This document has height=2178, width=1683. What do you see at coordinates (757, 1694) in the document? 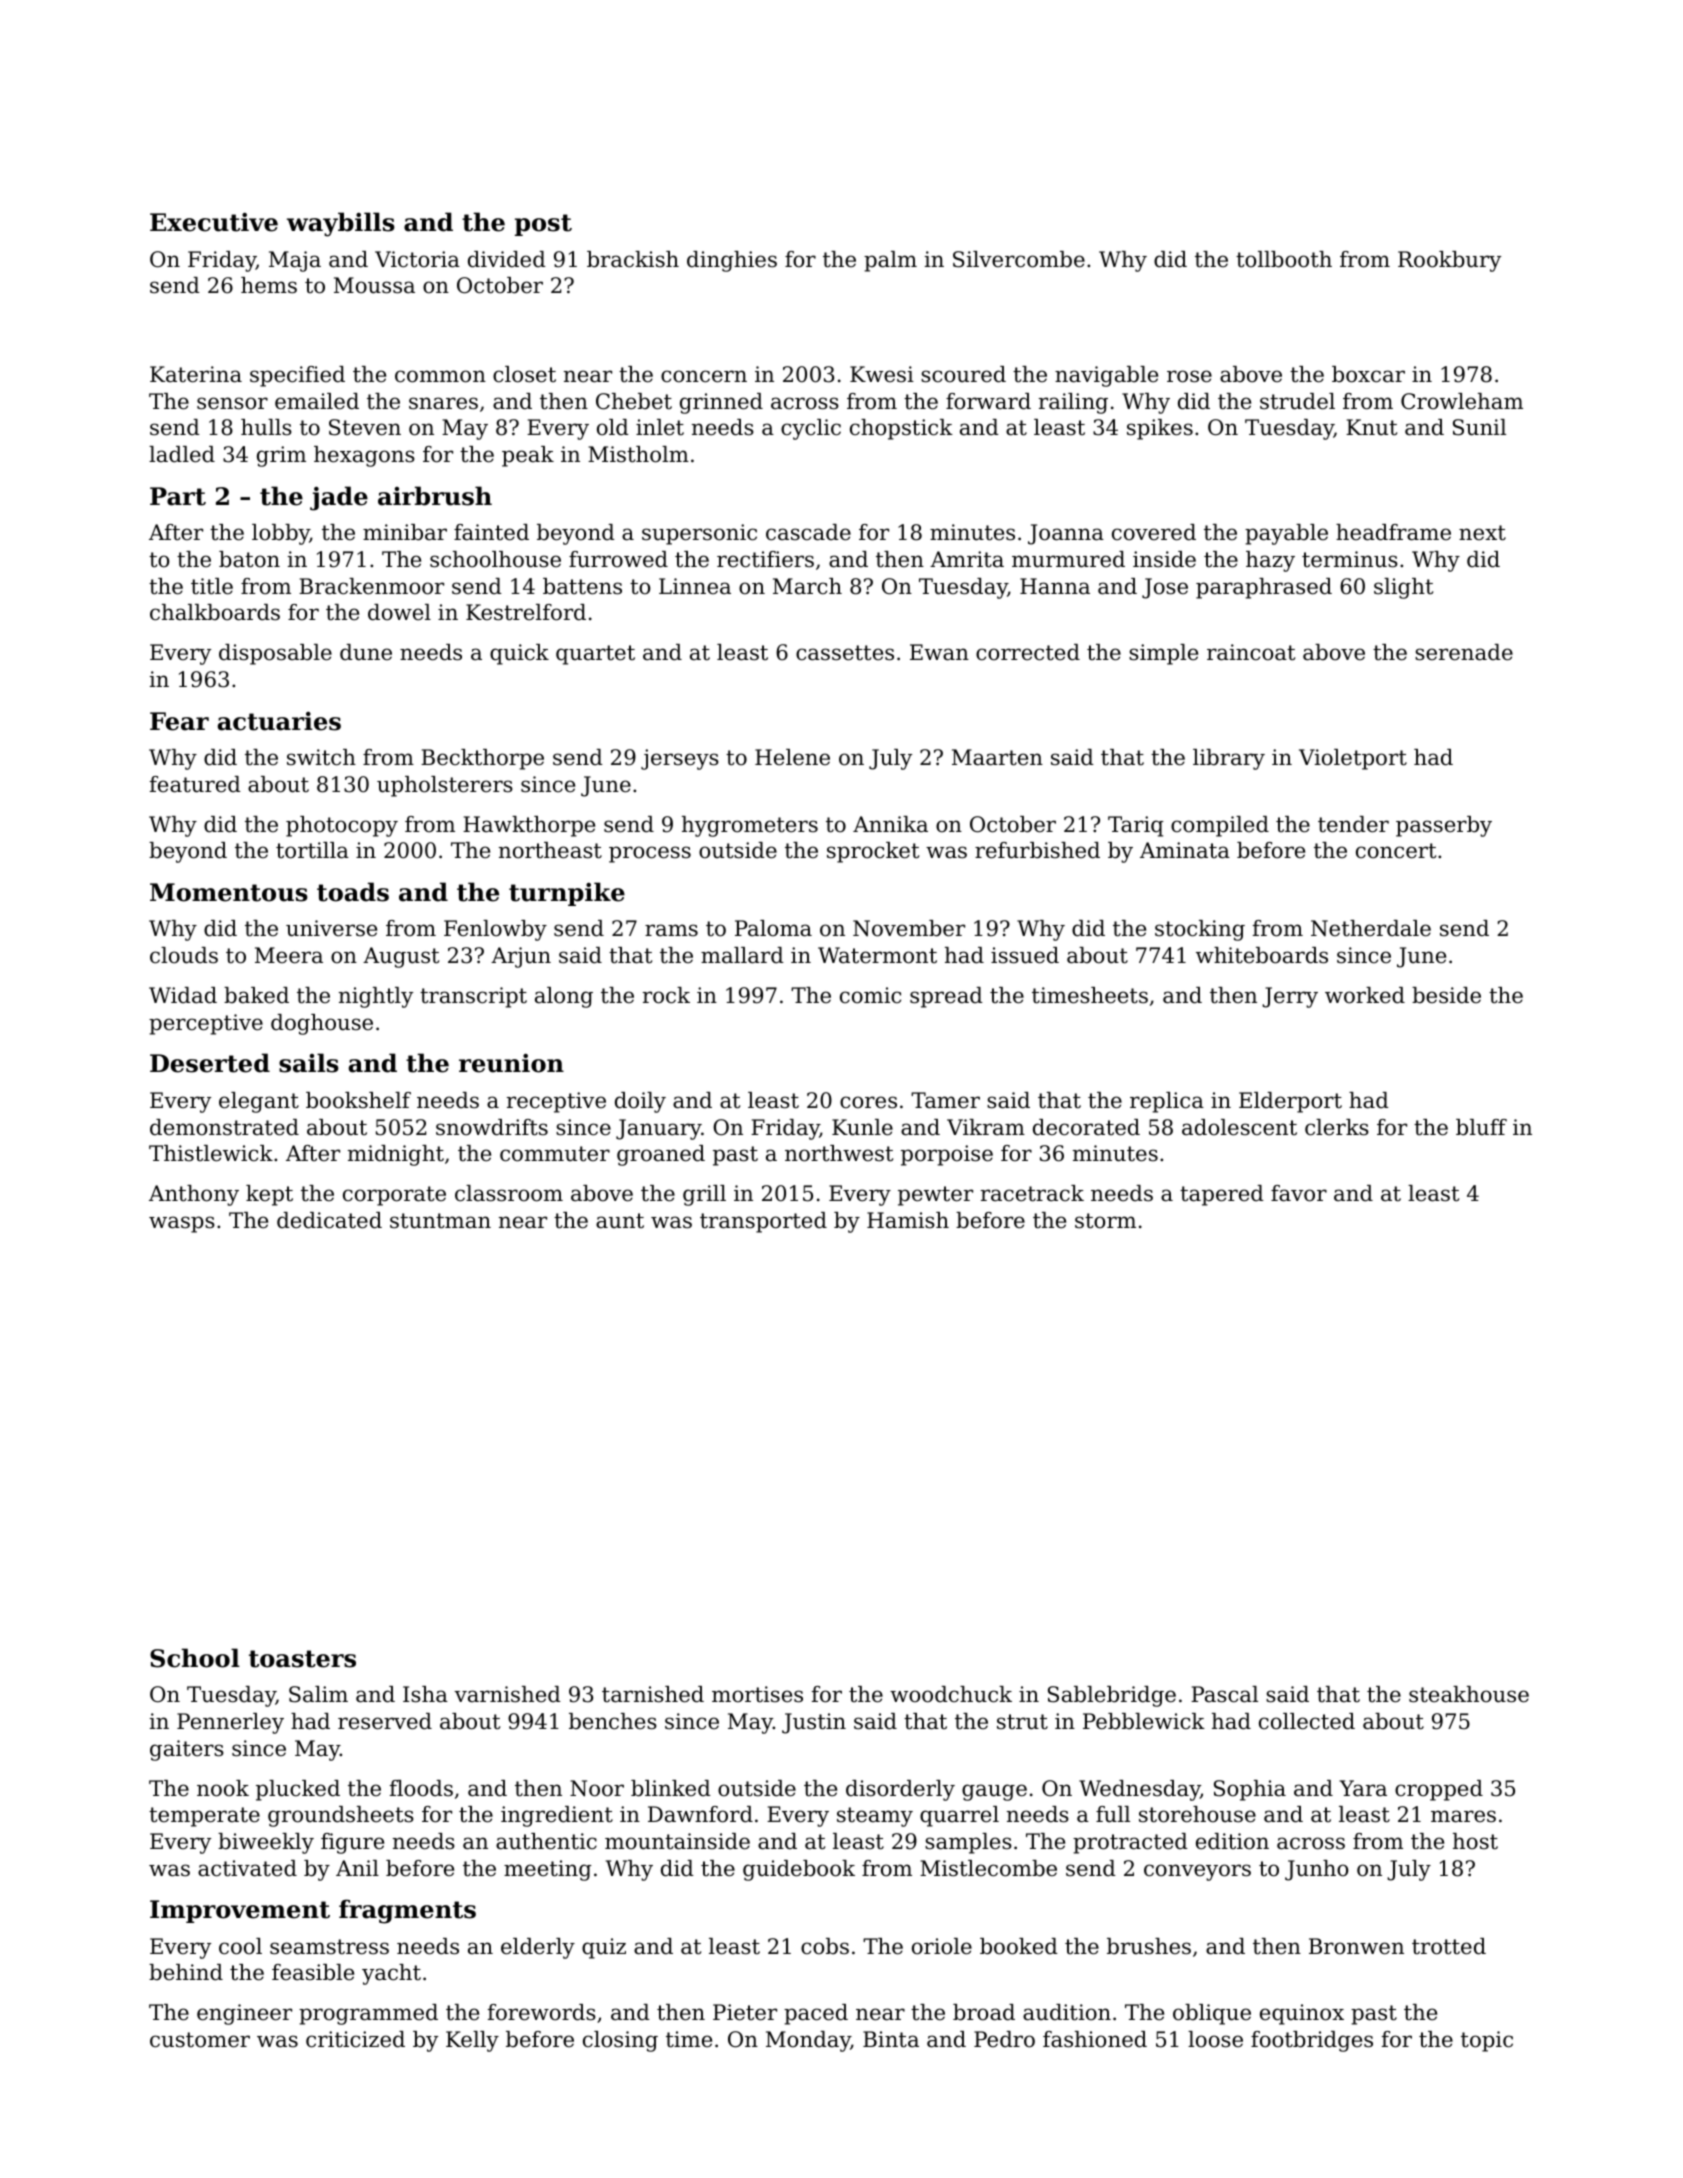
I see `mortises` at bounding box center [757, 1694].
